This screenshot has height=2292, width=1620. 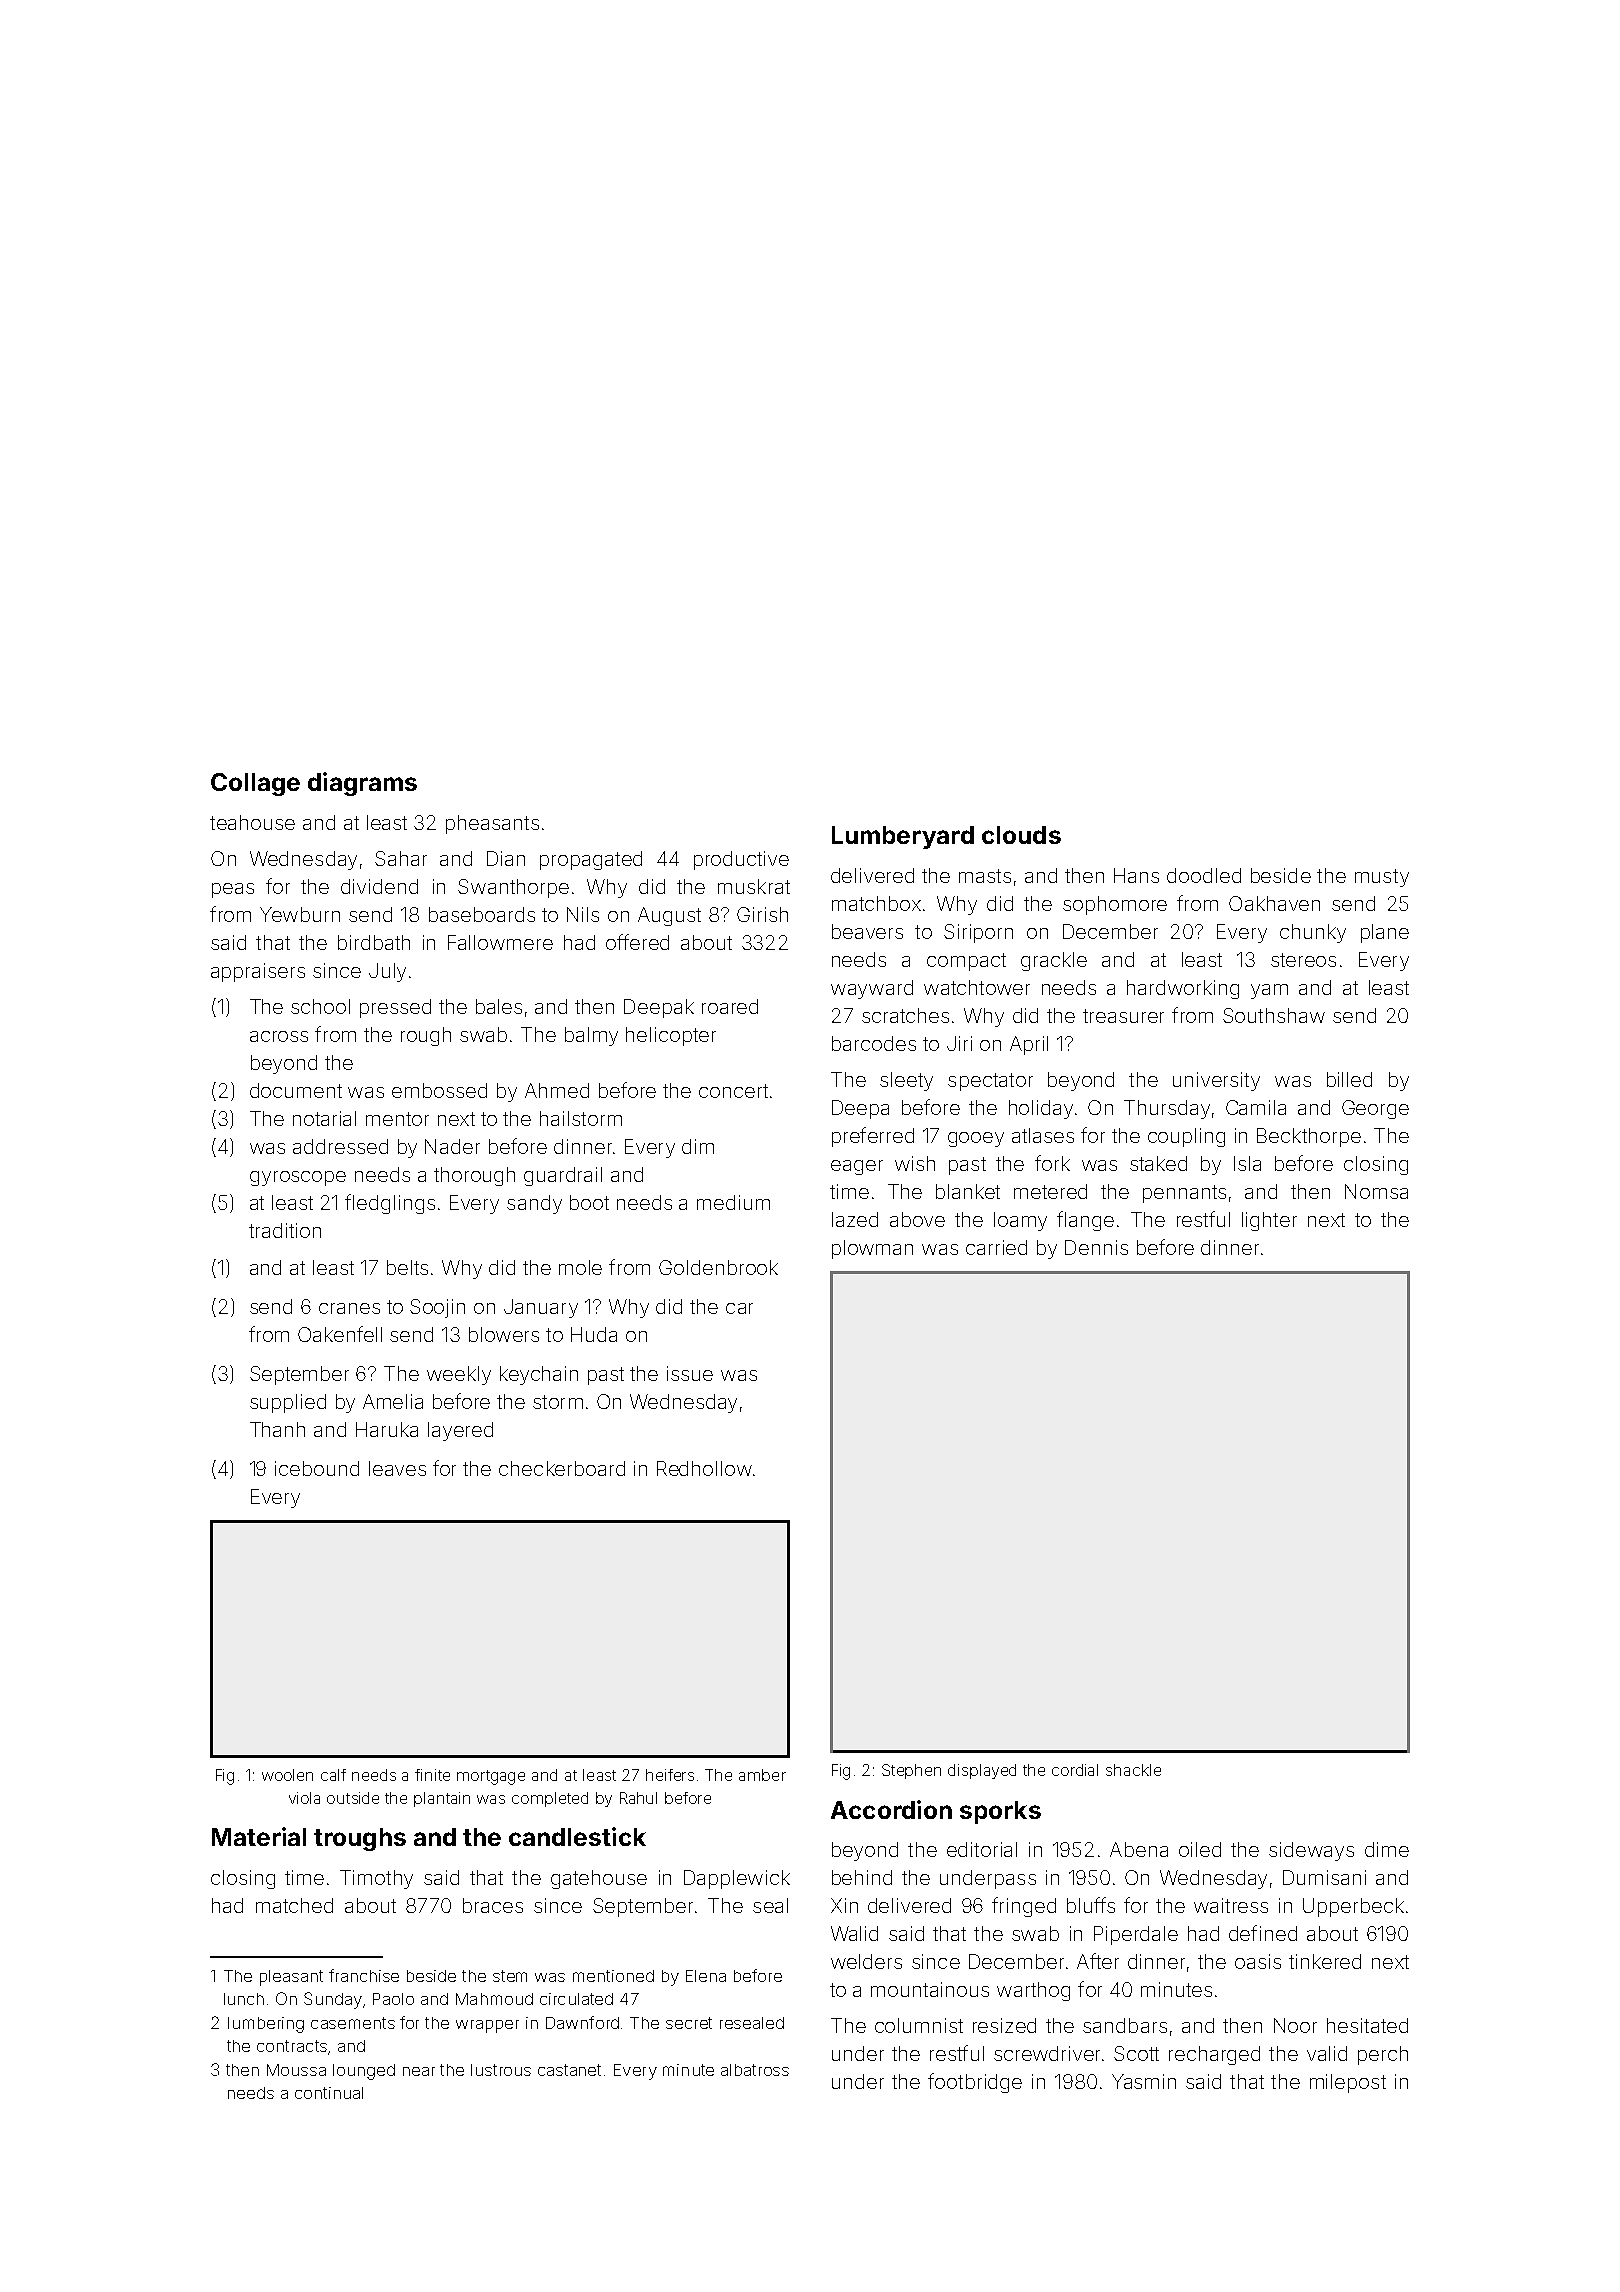 What do you see at coordinates (755, 2070) in the screenshot?
I see `albatross` at bounding box center [755, 2070].
